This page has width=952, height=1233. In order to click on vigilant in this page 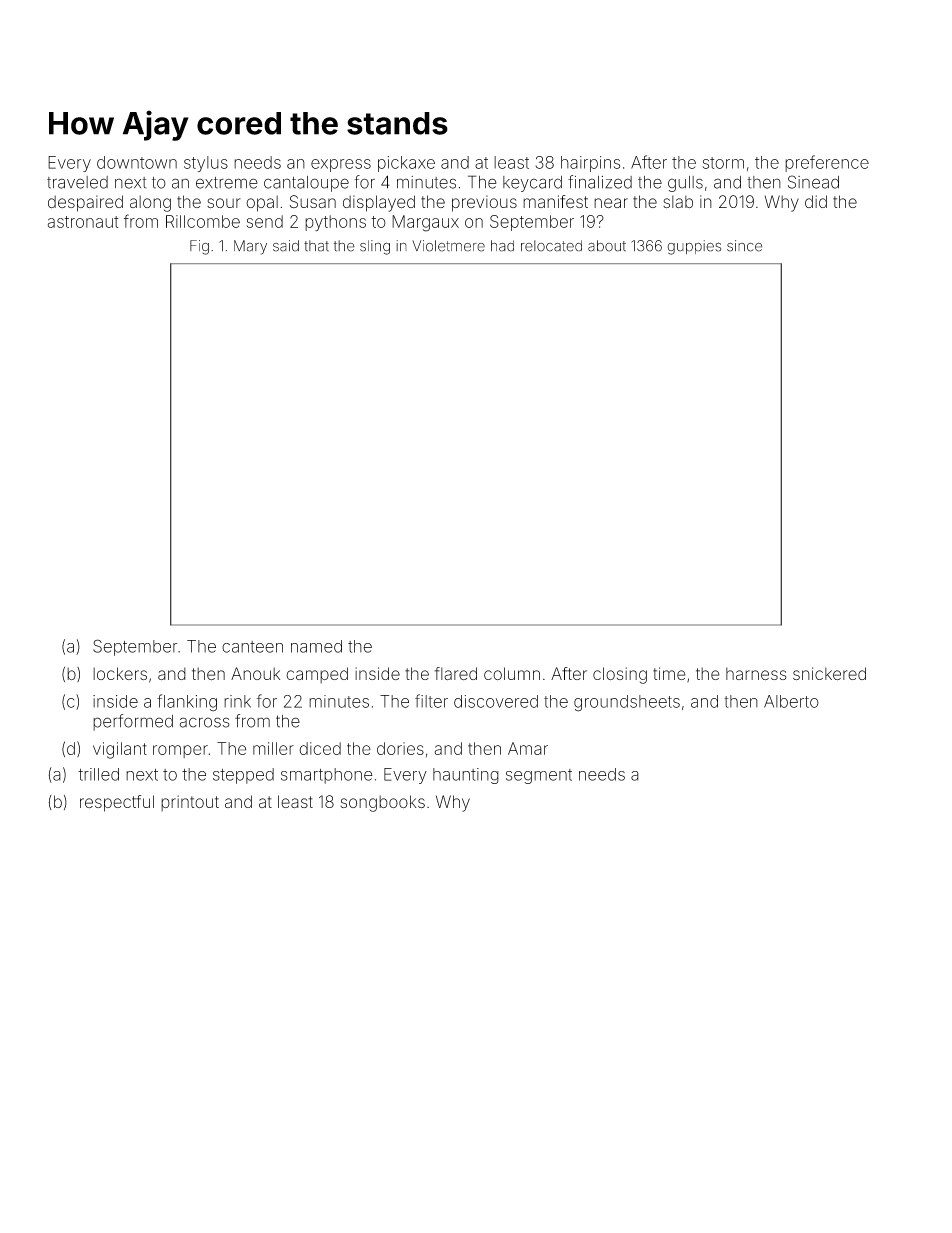, I will do `click(120, 750)`.
